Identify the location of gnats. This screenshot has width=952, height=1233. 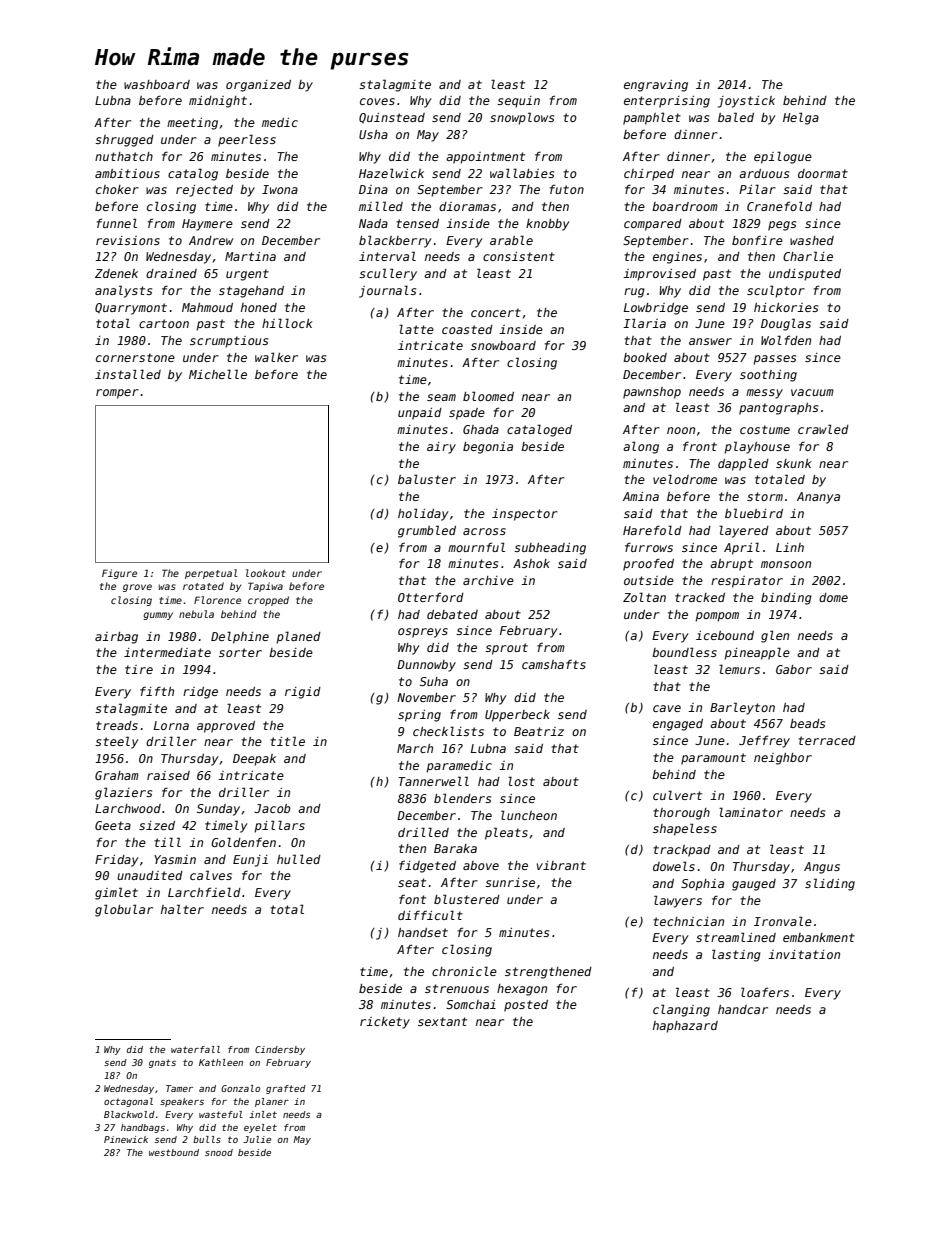
(162, 1063).
